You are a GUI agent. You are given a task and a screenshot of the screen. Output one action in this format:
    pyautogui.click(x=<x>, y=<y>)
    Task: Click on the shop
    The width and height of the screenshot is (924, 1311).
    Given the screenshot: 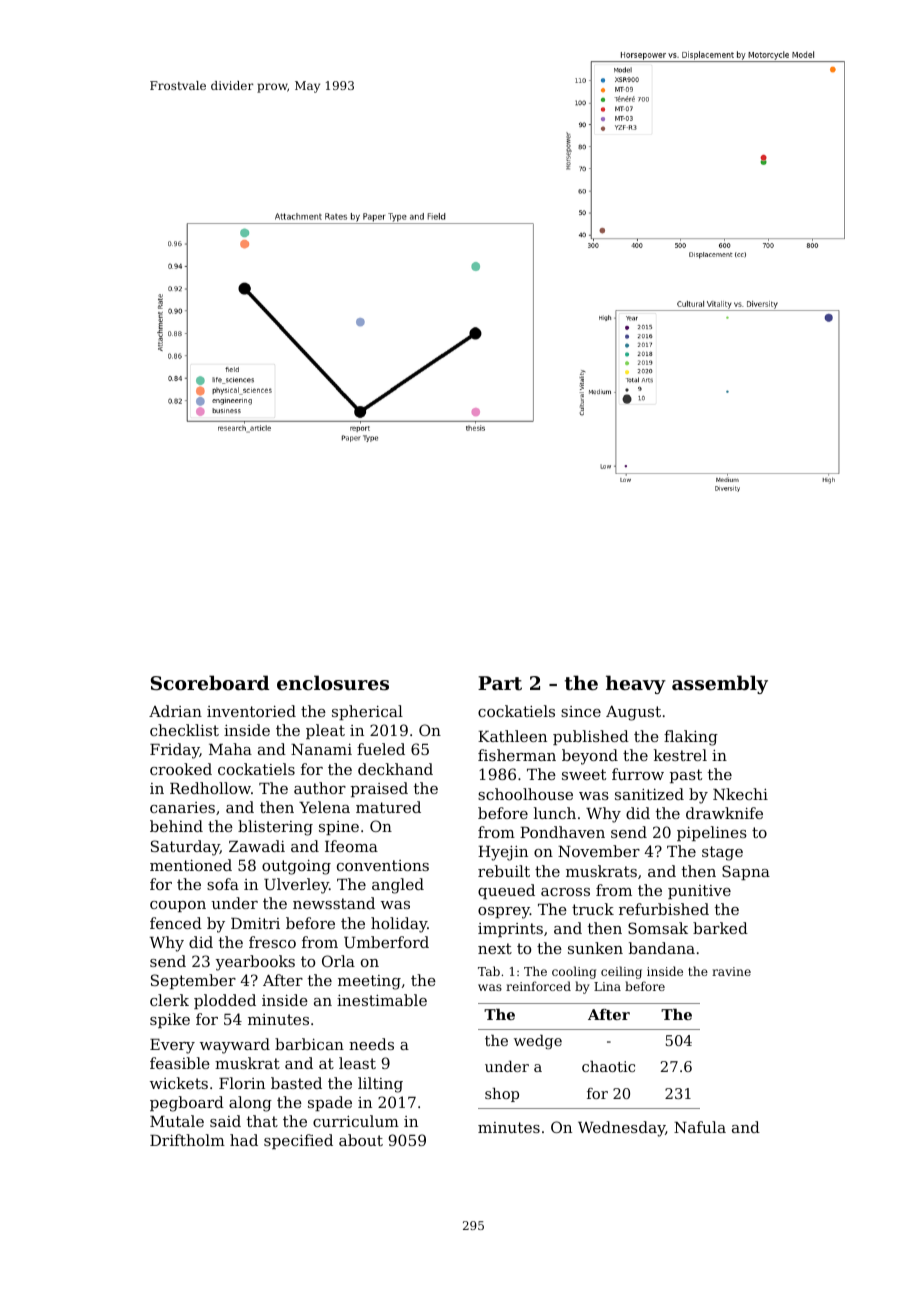 What is the action you would take?
    pyautogui.click(x=502, y=1095)
